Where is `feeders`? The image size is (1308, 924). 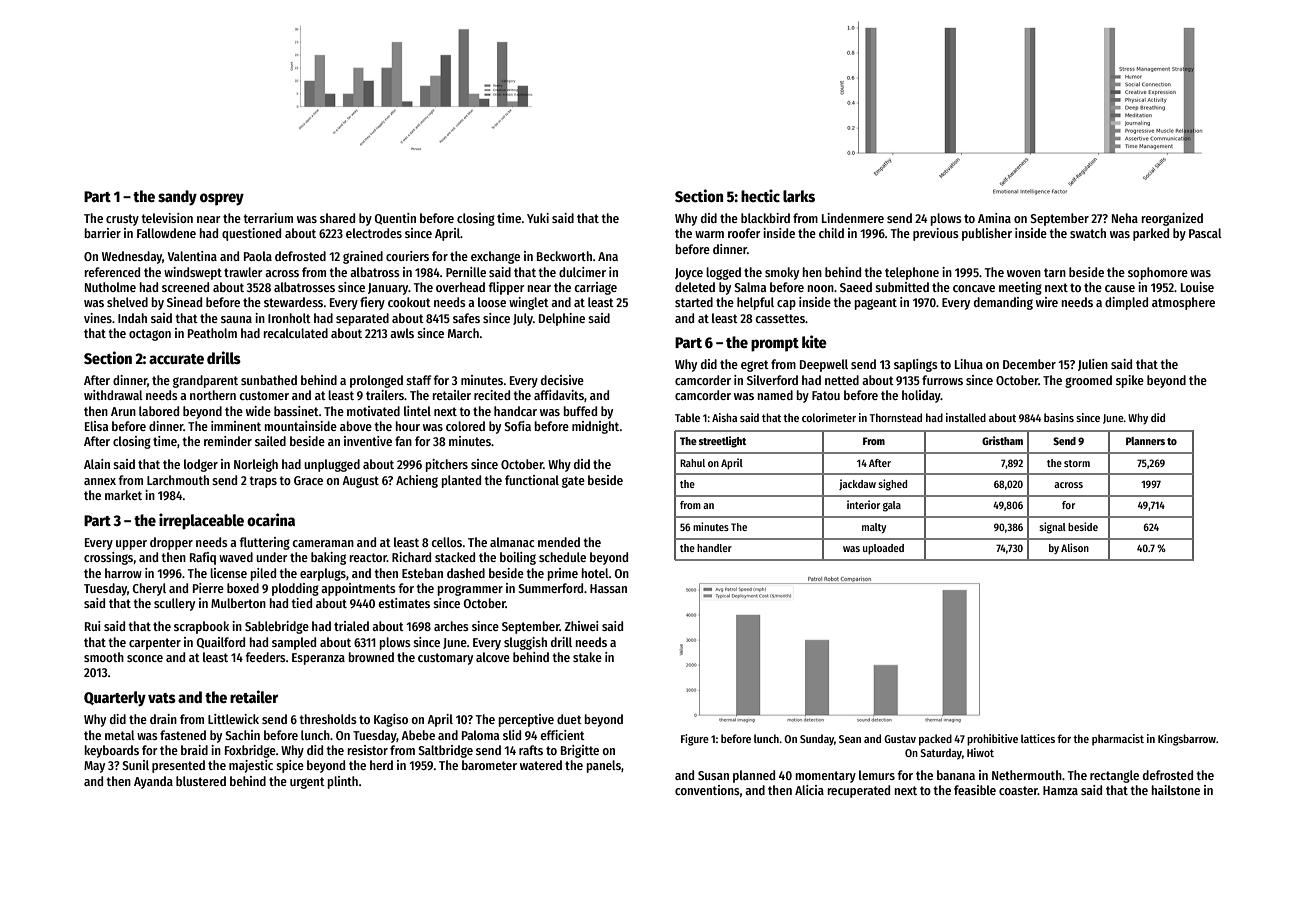 feeders is located at coordinates (265, 657).
